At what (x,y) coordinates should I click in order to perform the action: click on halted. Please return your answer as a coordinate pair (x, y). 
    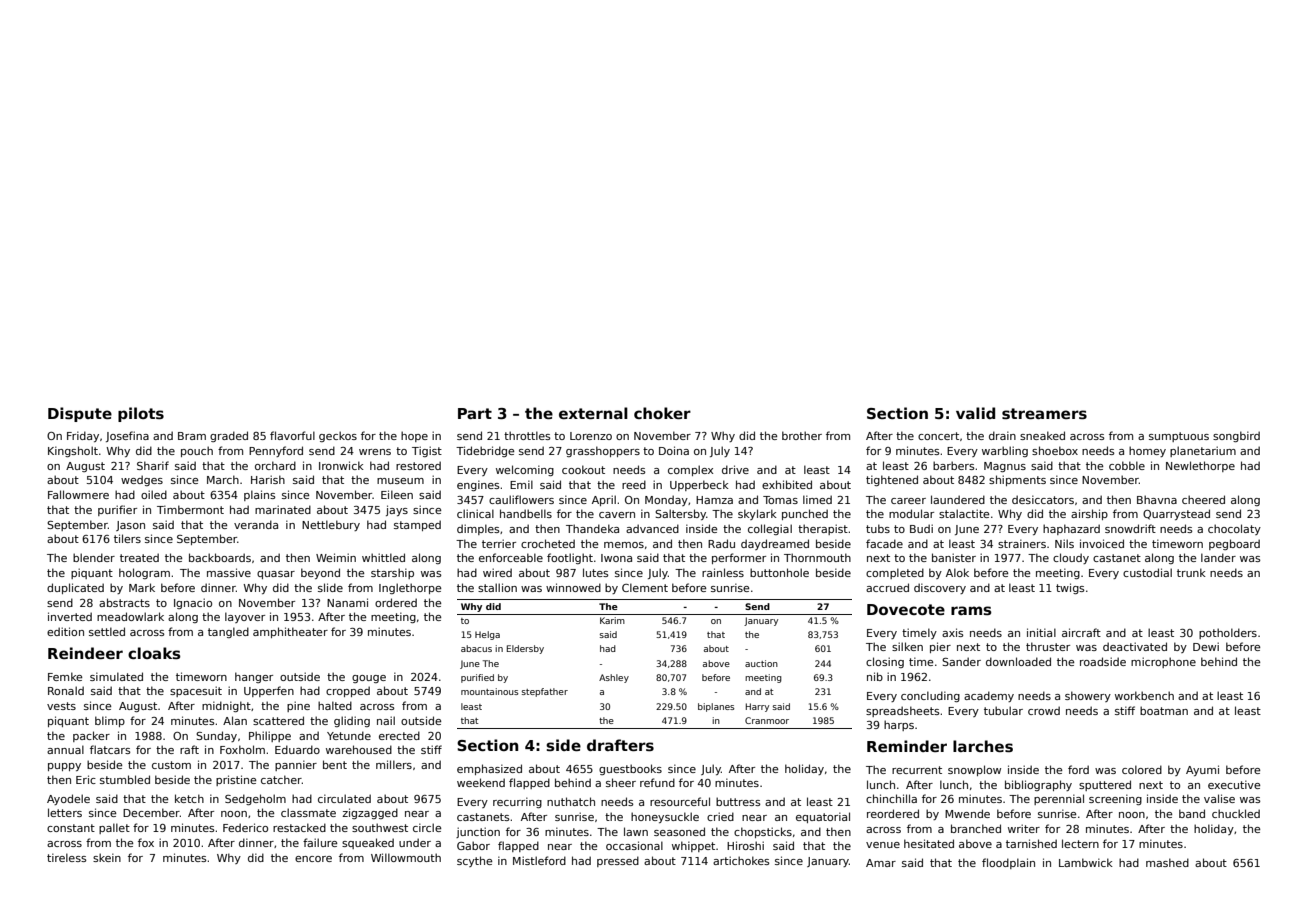
    Looking at the image, I should click on (335, 705).
